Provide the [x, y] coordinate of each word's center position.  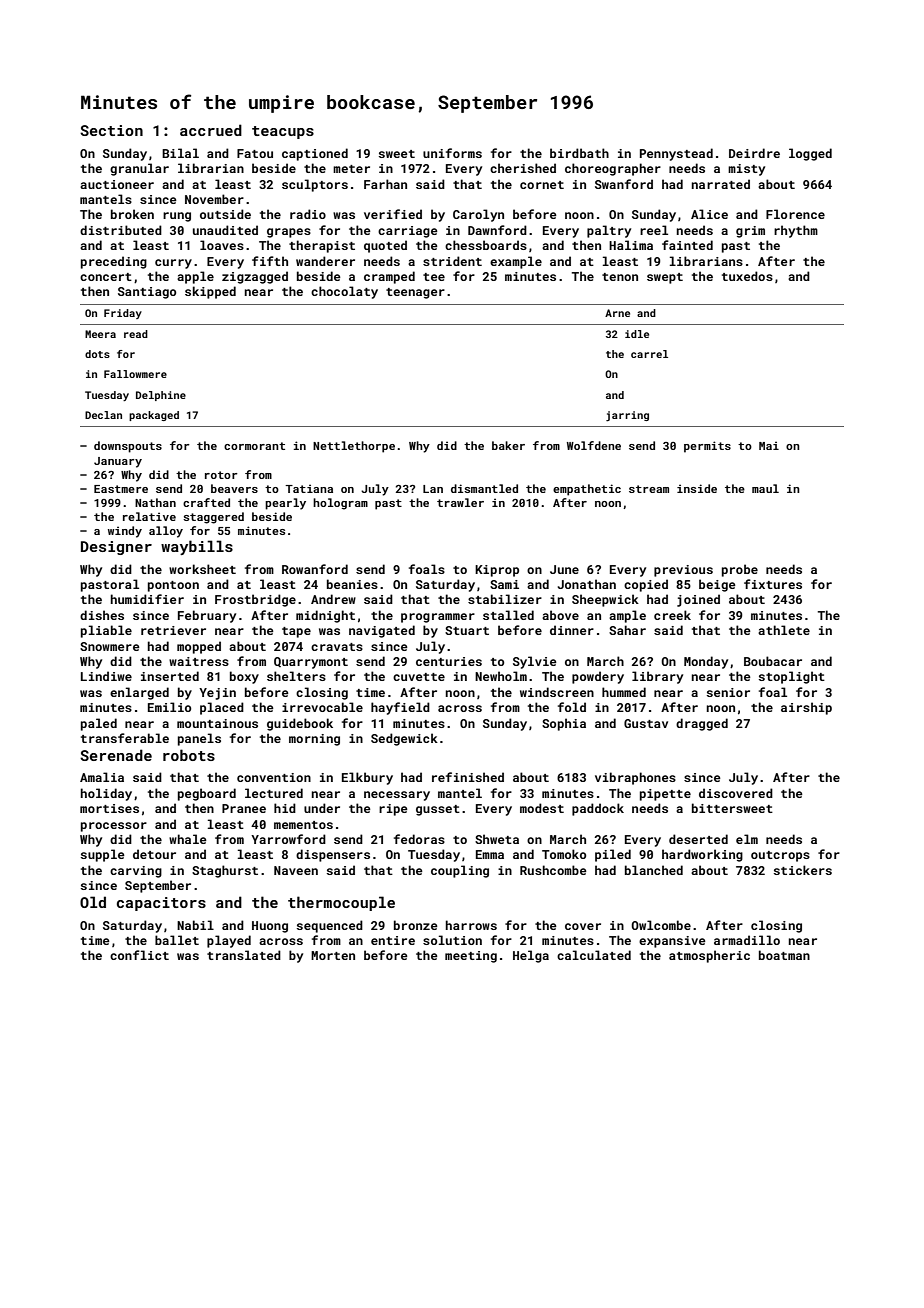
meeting [471, 957]
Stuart [467, 630]
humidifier [147, 599]
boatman [784, 955]
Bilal [180, 153]
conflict [139, 955]
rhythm [796, 231]
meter [351, 169]
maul [765, 488]
